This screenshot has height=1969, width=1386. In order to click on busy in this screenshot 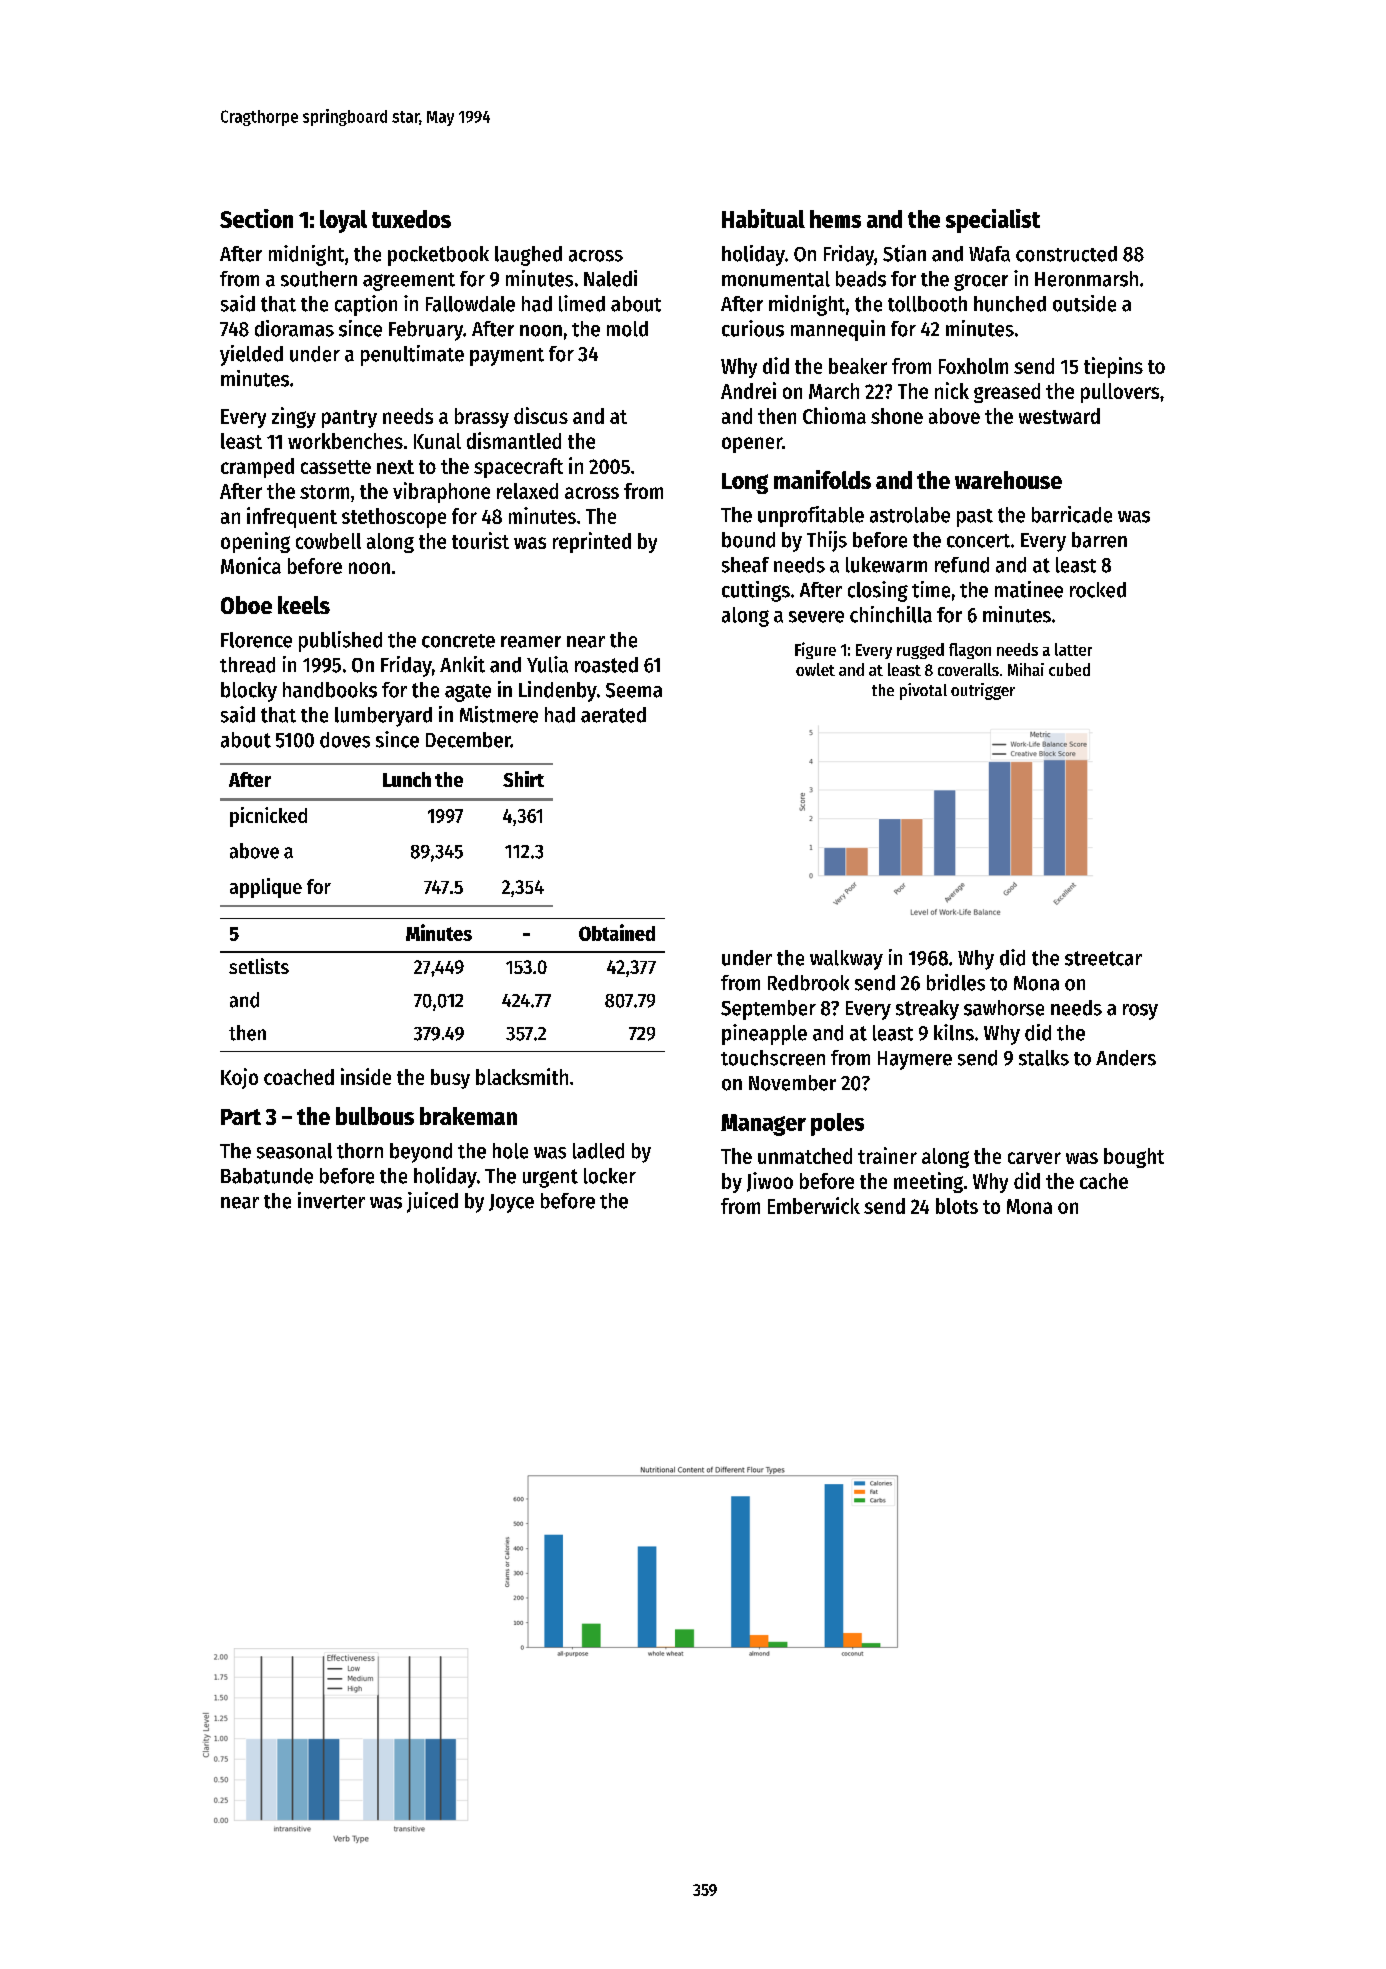, I will do `click(450, 1079)`.
